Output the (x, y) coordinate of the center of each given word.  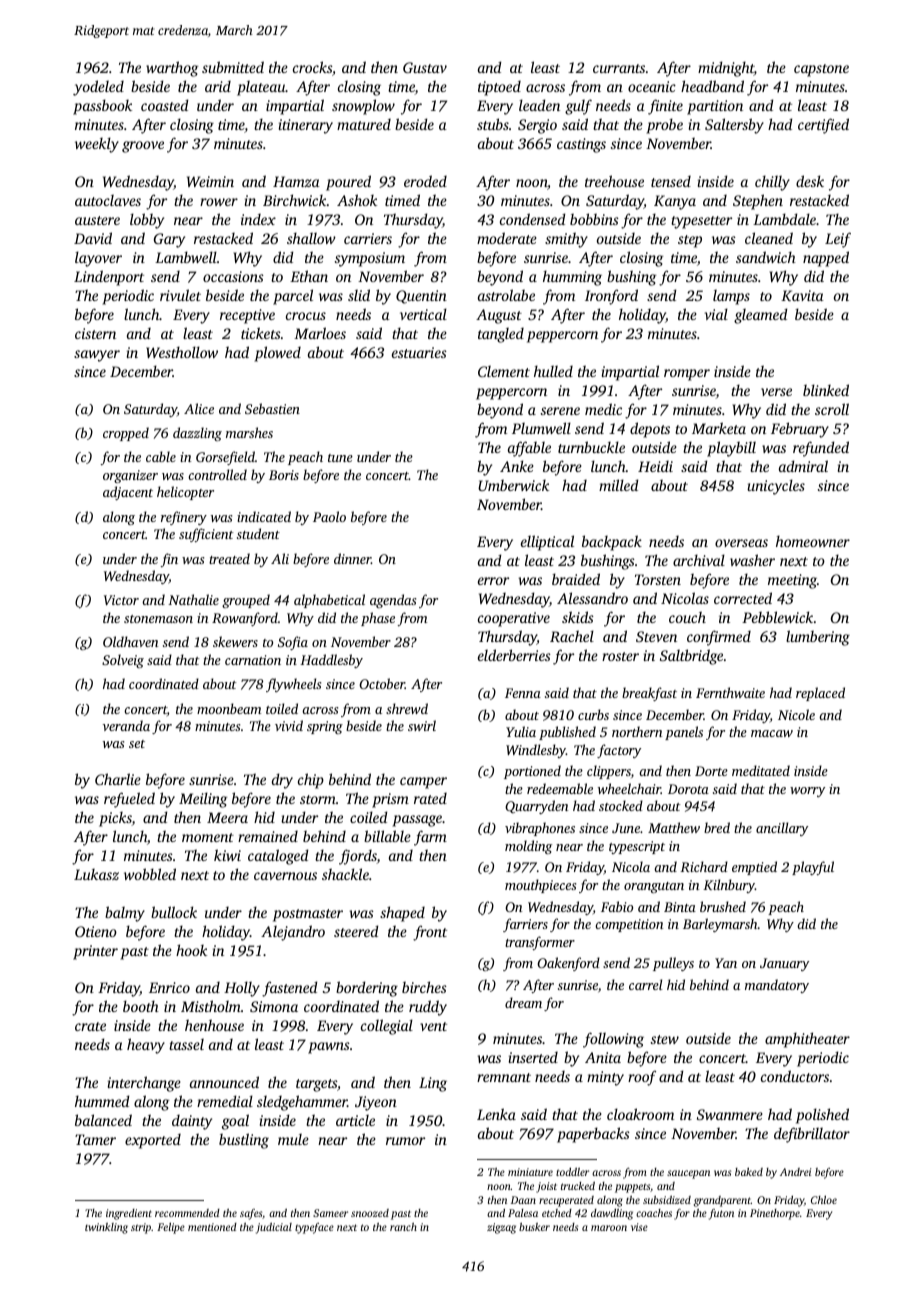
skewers (235, 641)
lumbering (818, 638)
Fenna (523, 693)
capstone (821, 70)
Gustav (425, 67)
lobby (147, 221)
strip (141, 1228)
